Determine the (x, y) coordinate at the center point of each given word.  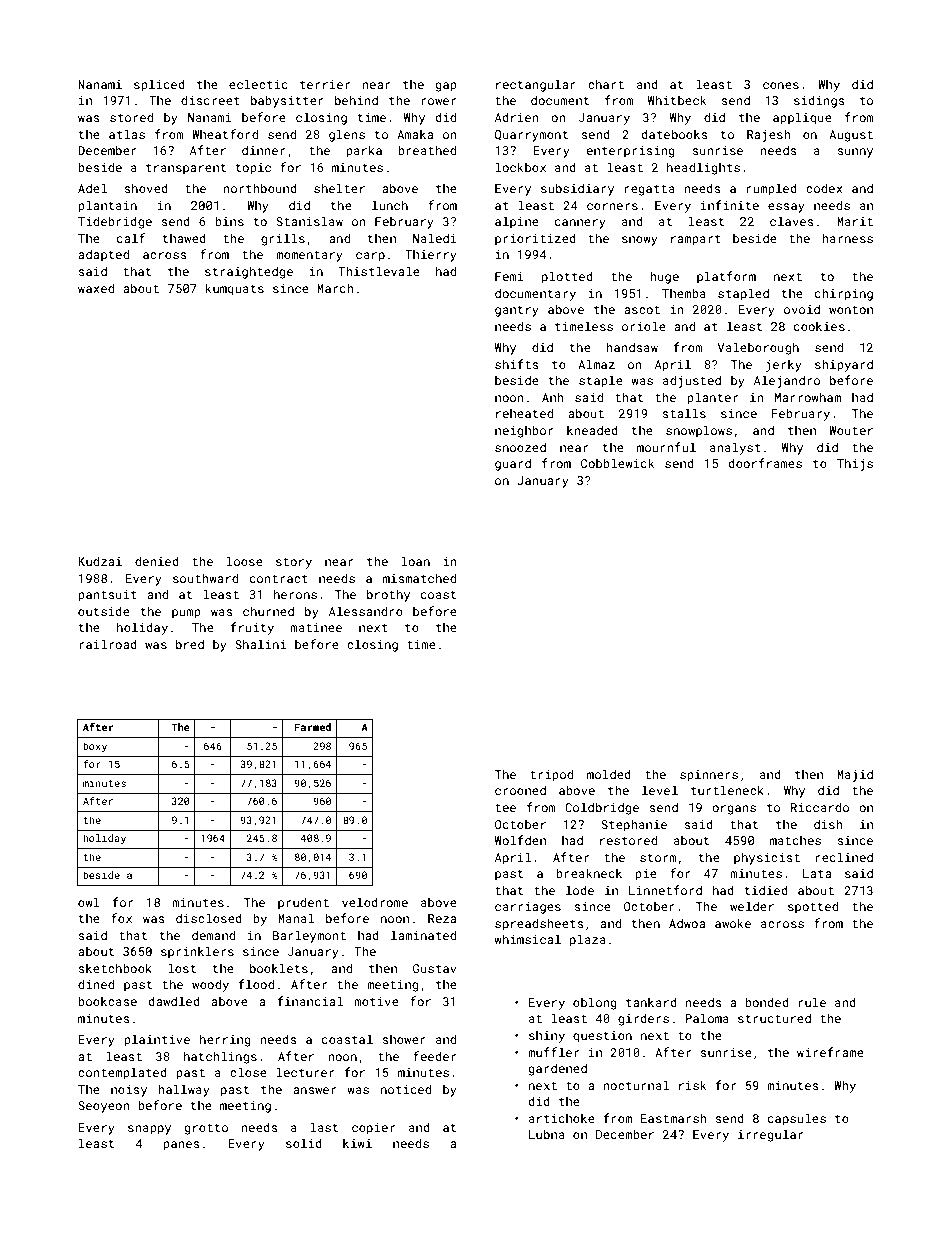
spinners (709, 776)
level (660, 790)
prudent (303, 903)
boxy (95, 747)
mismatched (419, 578)
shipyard (844, 365)
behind (356, 100)
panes (181, 1146)
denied (157, 561)
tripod (551, 775)
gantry (517, 311)
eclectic (258, 84)
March (335, 288)
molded (609, 774)
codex (824, 188)
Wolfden (520, 840)
